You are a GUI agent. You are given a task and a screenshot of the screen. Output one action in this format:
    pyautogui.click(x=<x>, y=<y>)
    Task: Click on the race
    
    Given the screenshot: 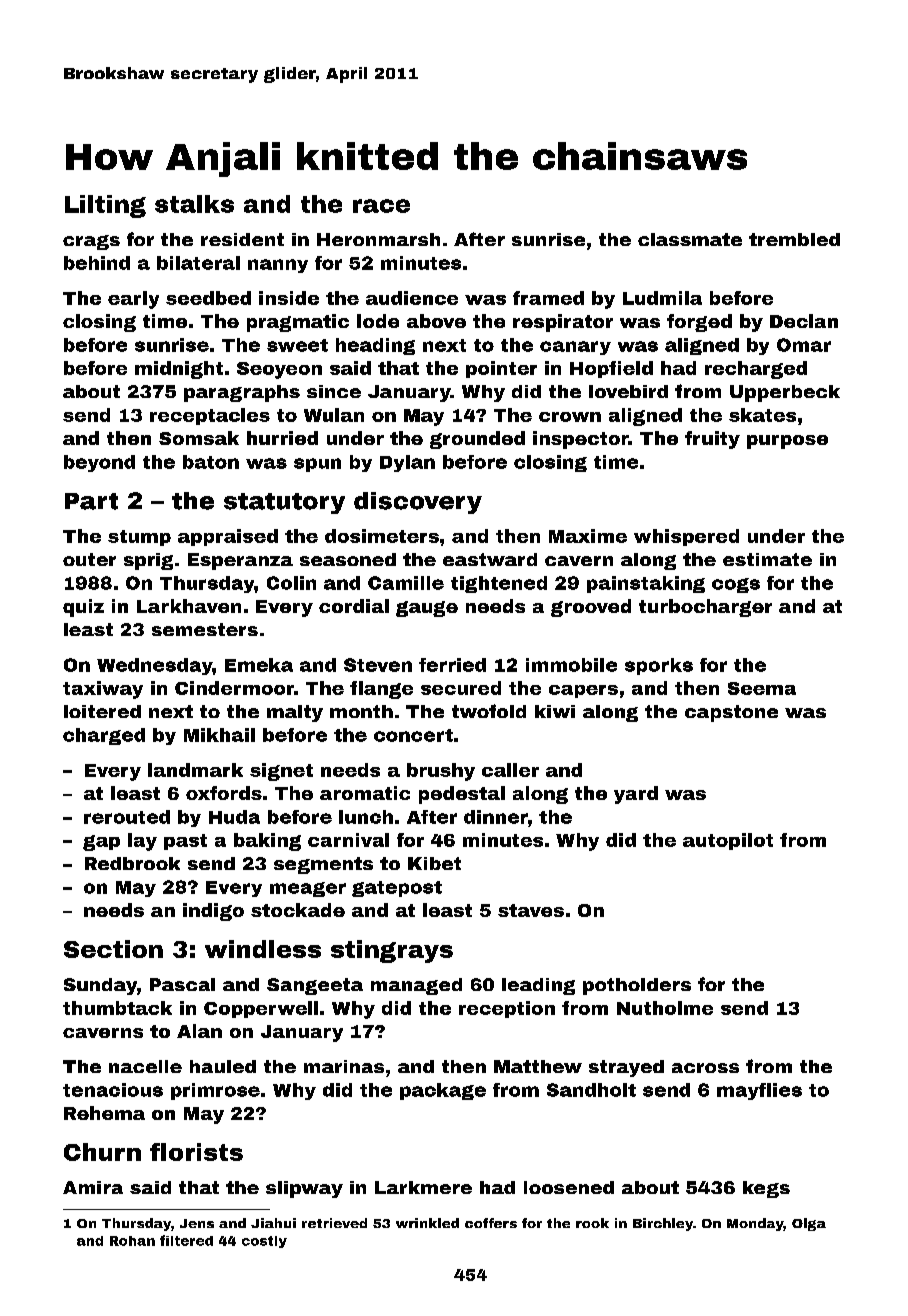 What is the action you would take?
    pyautogui.click(x=381, y=206)
